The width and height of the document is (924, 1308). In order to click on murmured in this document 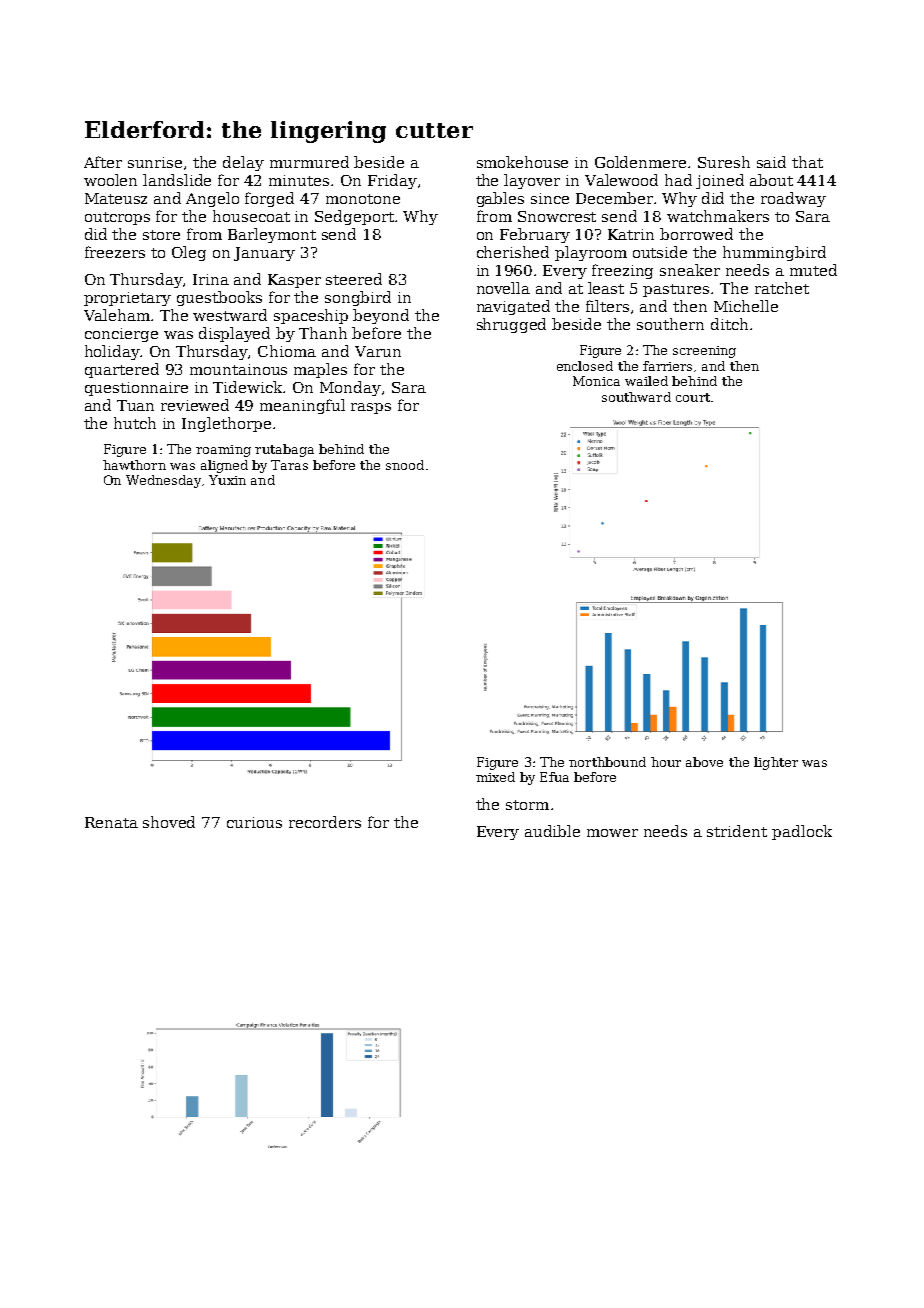, I will do `click(309, 162)`.
